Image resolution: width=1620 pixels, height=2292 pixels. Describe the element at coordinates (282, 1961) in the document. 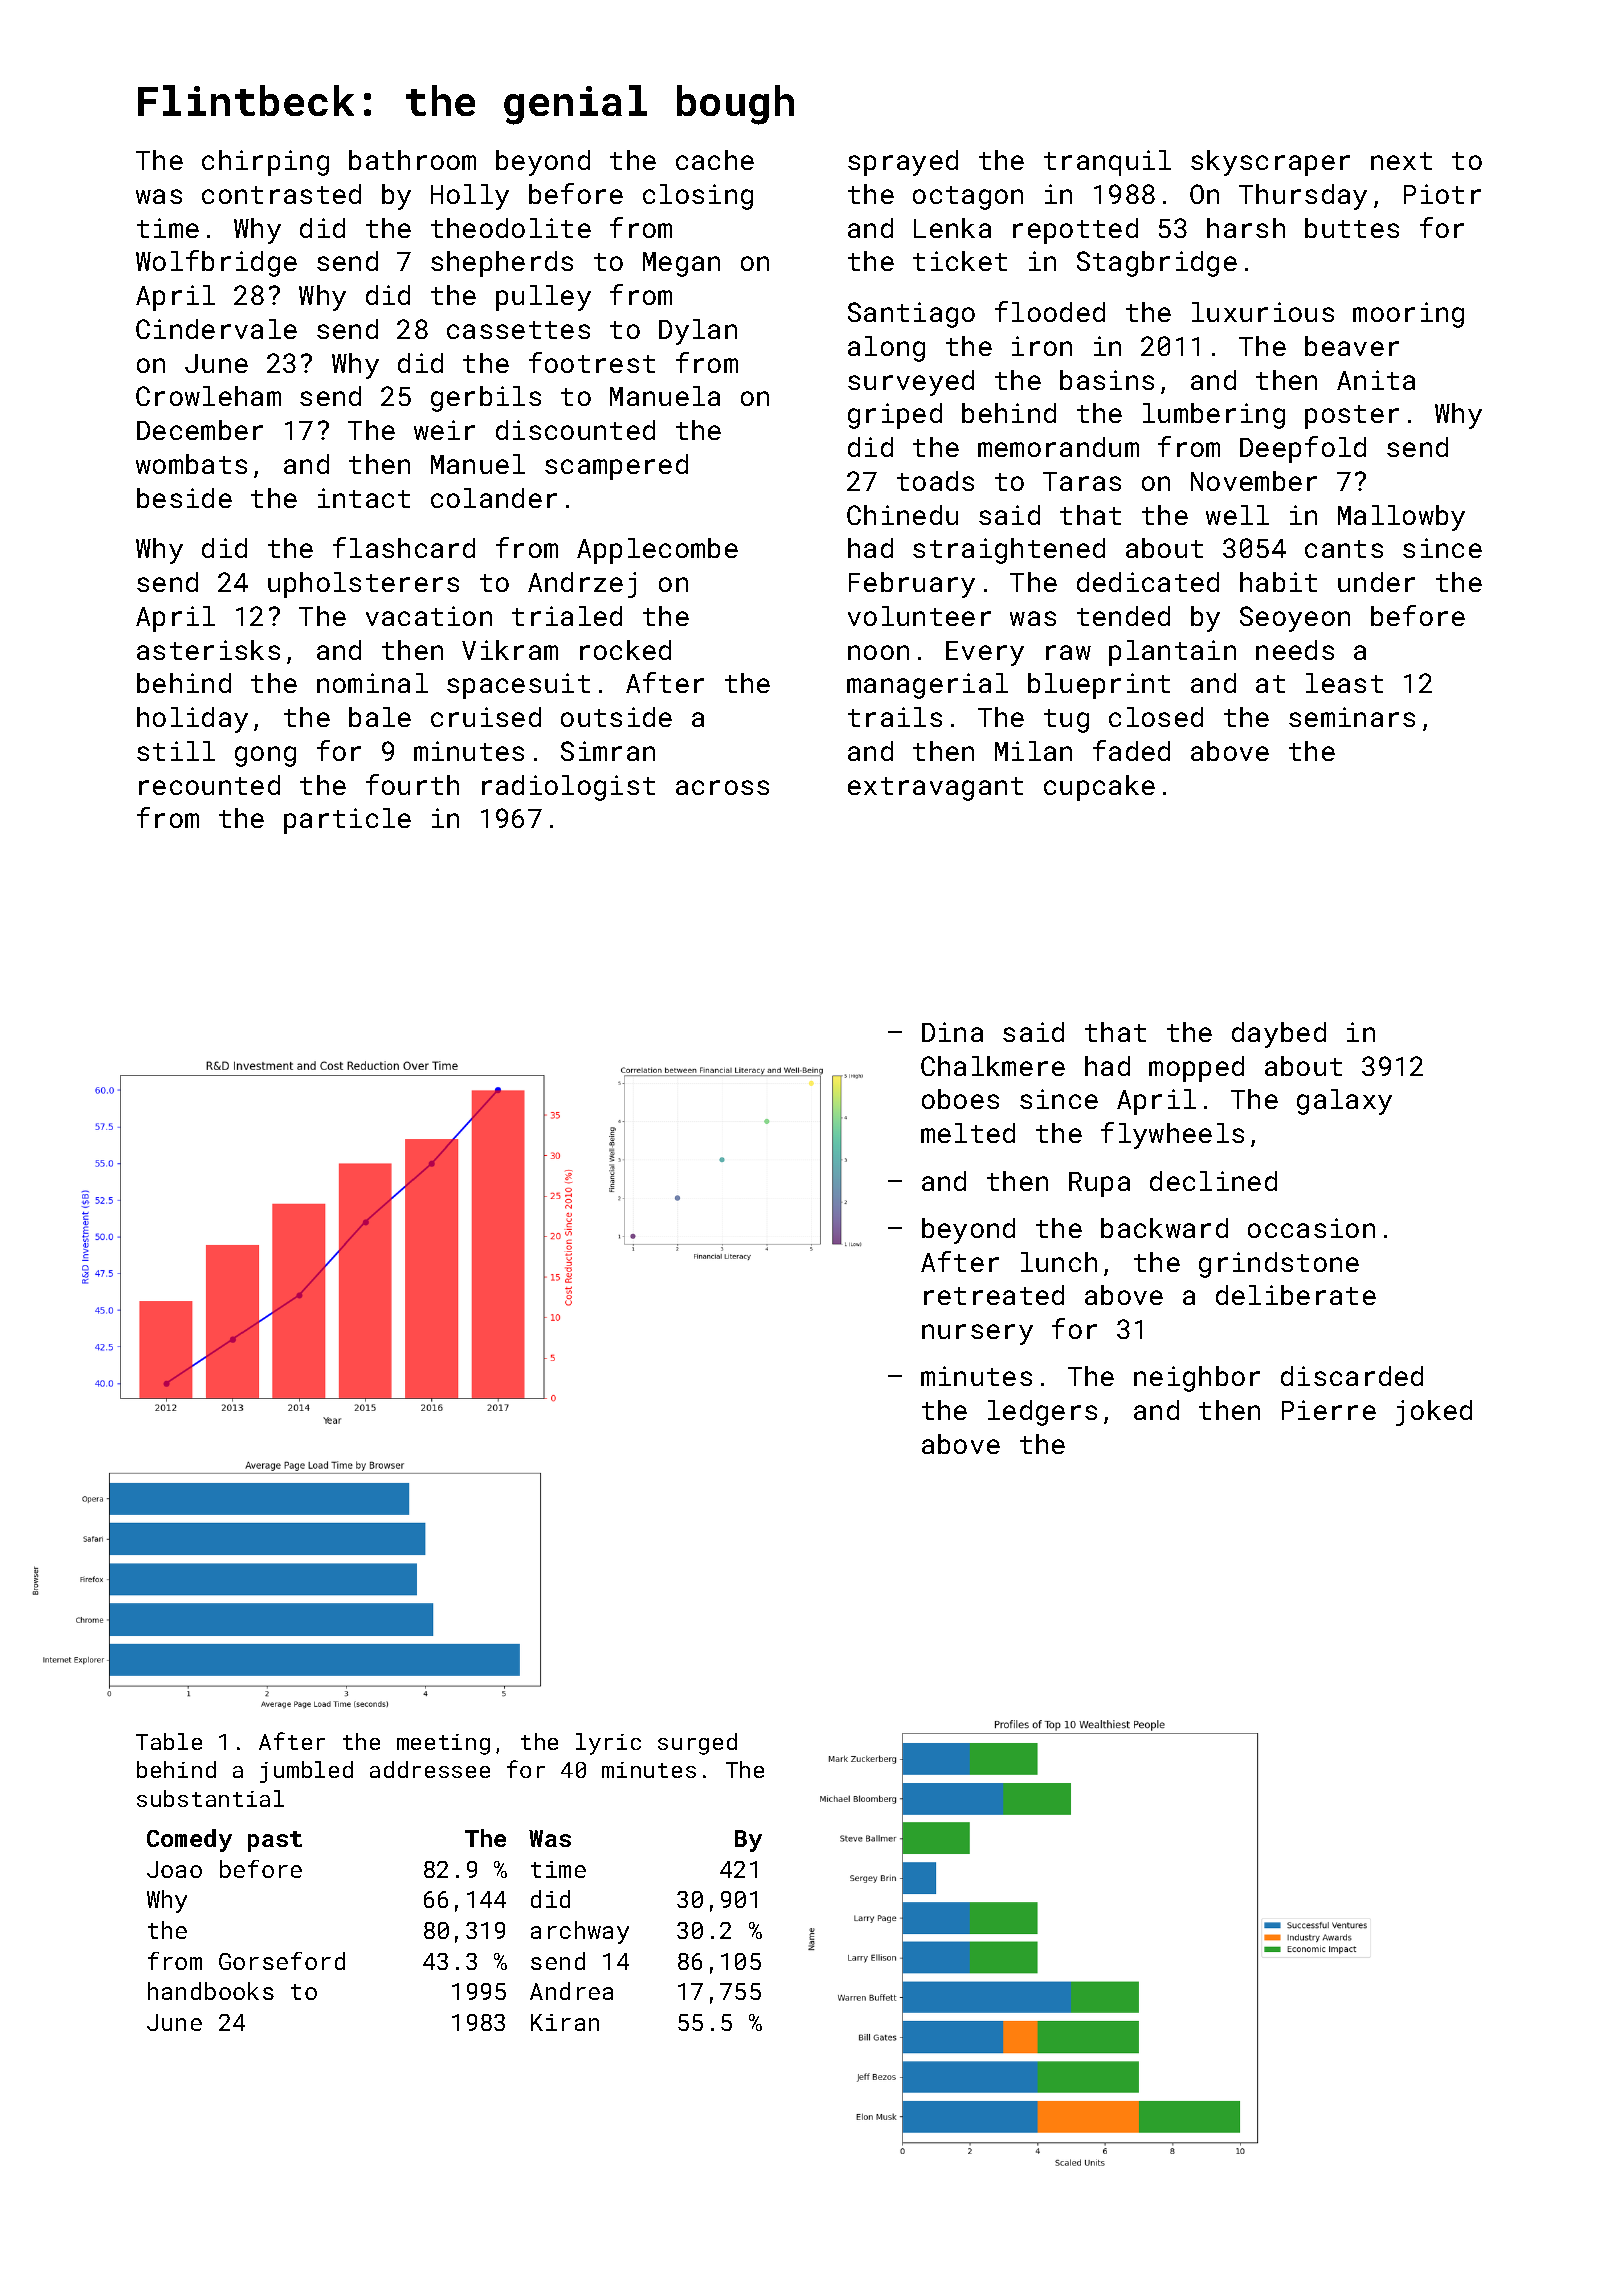

I see `Gorseford` at that location.
